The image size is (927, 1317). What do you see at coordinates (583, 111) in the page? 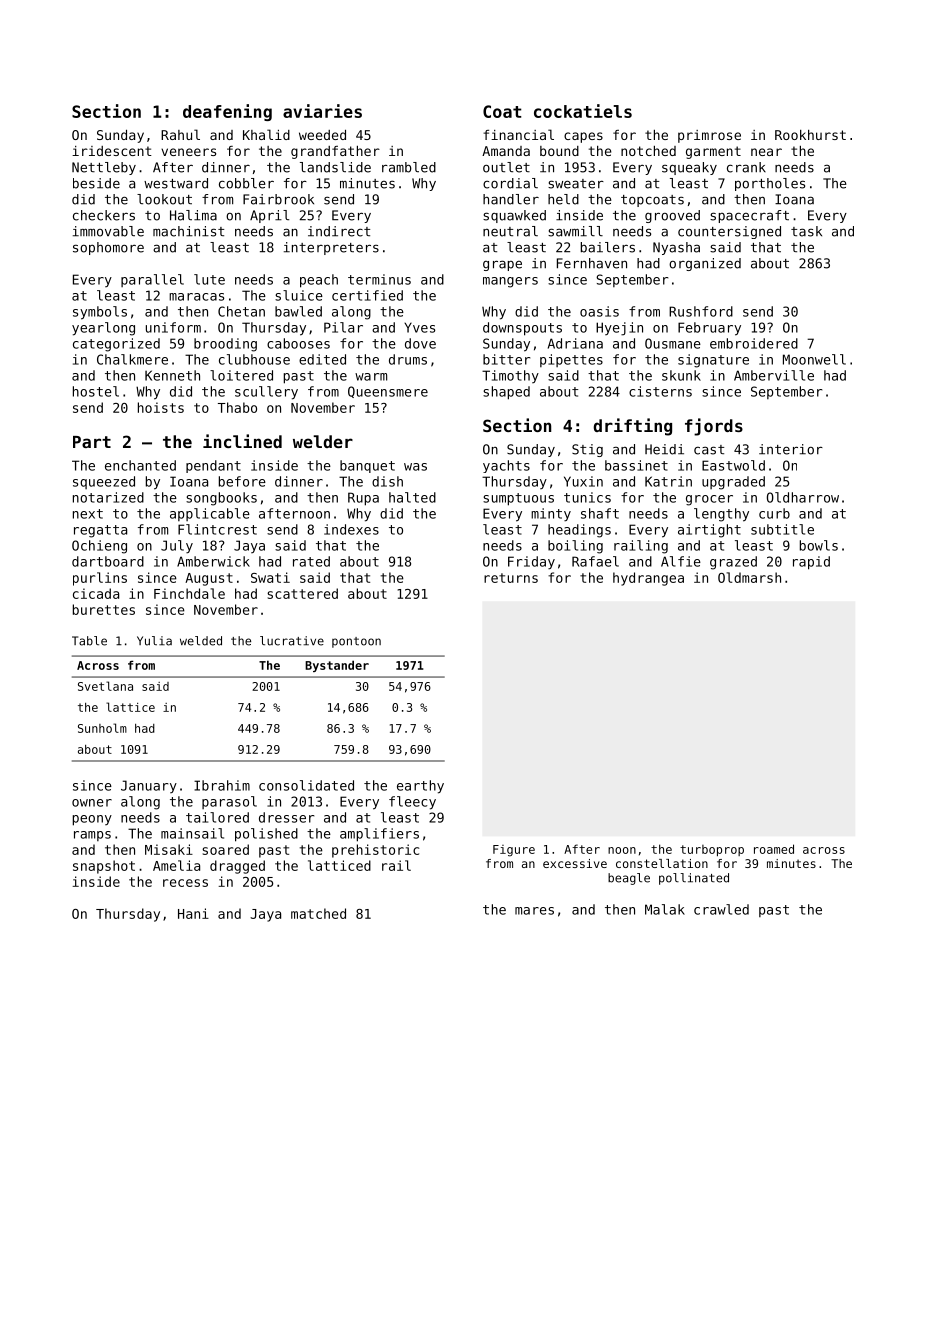
I see `cockatiels` at bounding box center [583, 111].
